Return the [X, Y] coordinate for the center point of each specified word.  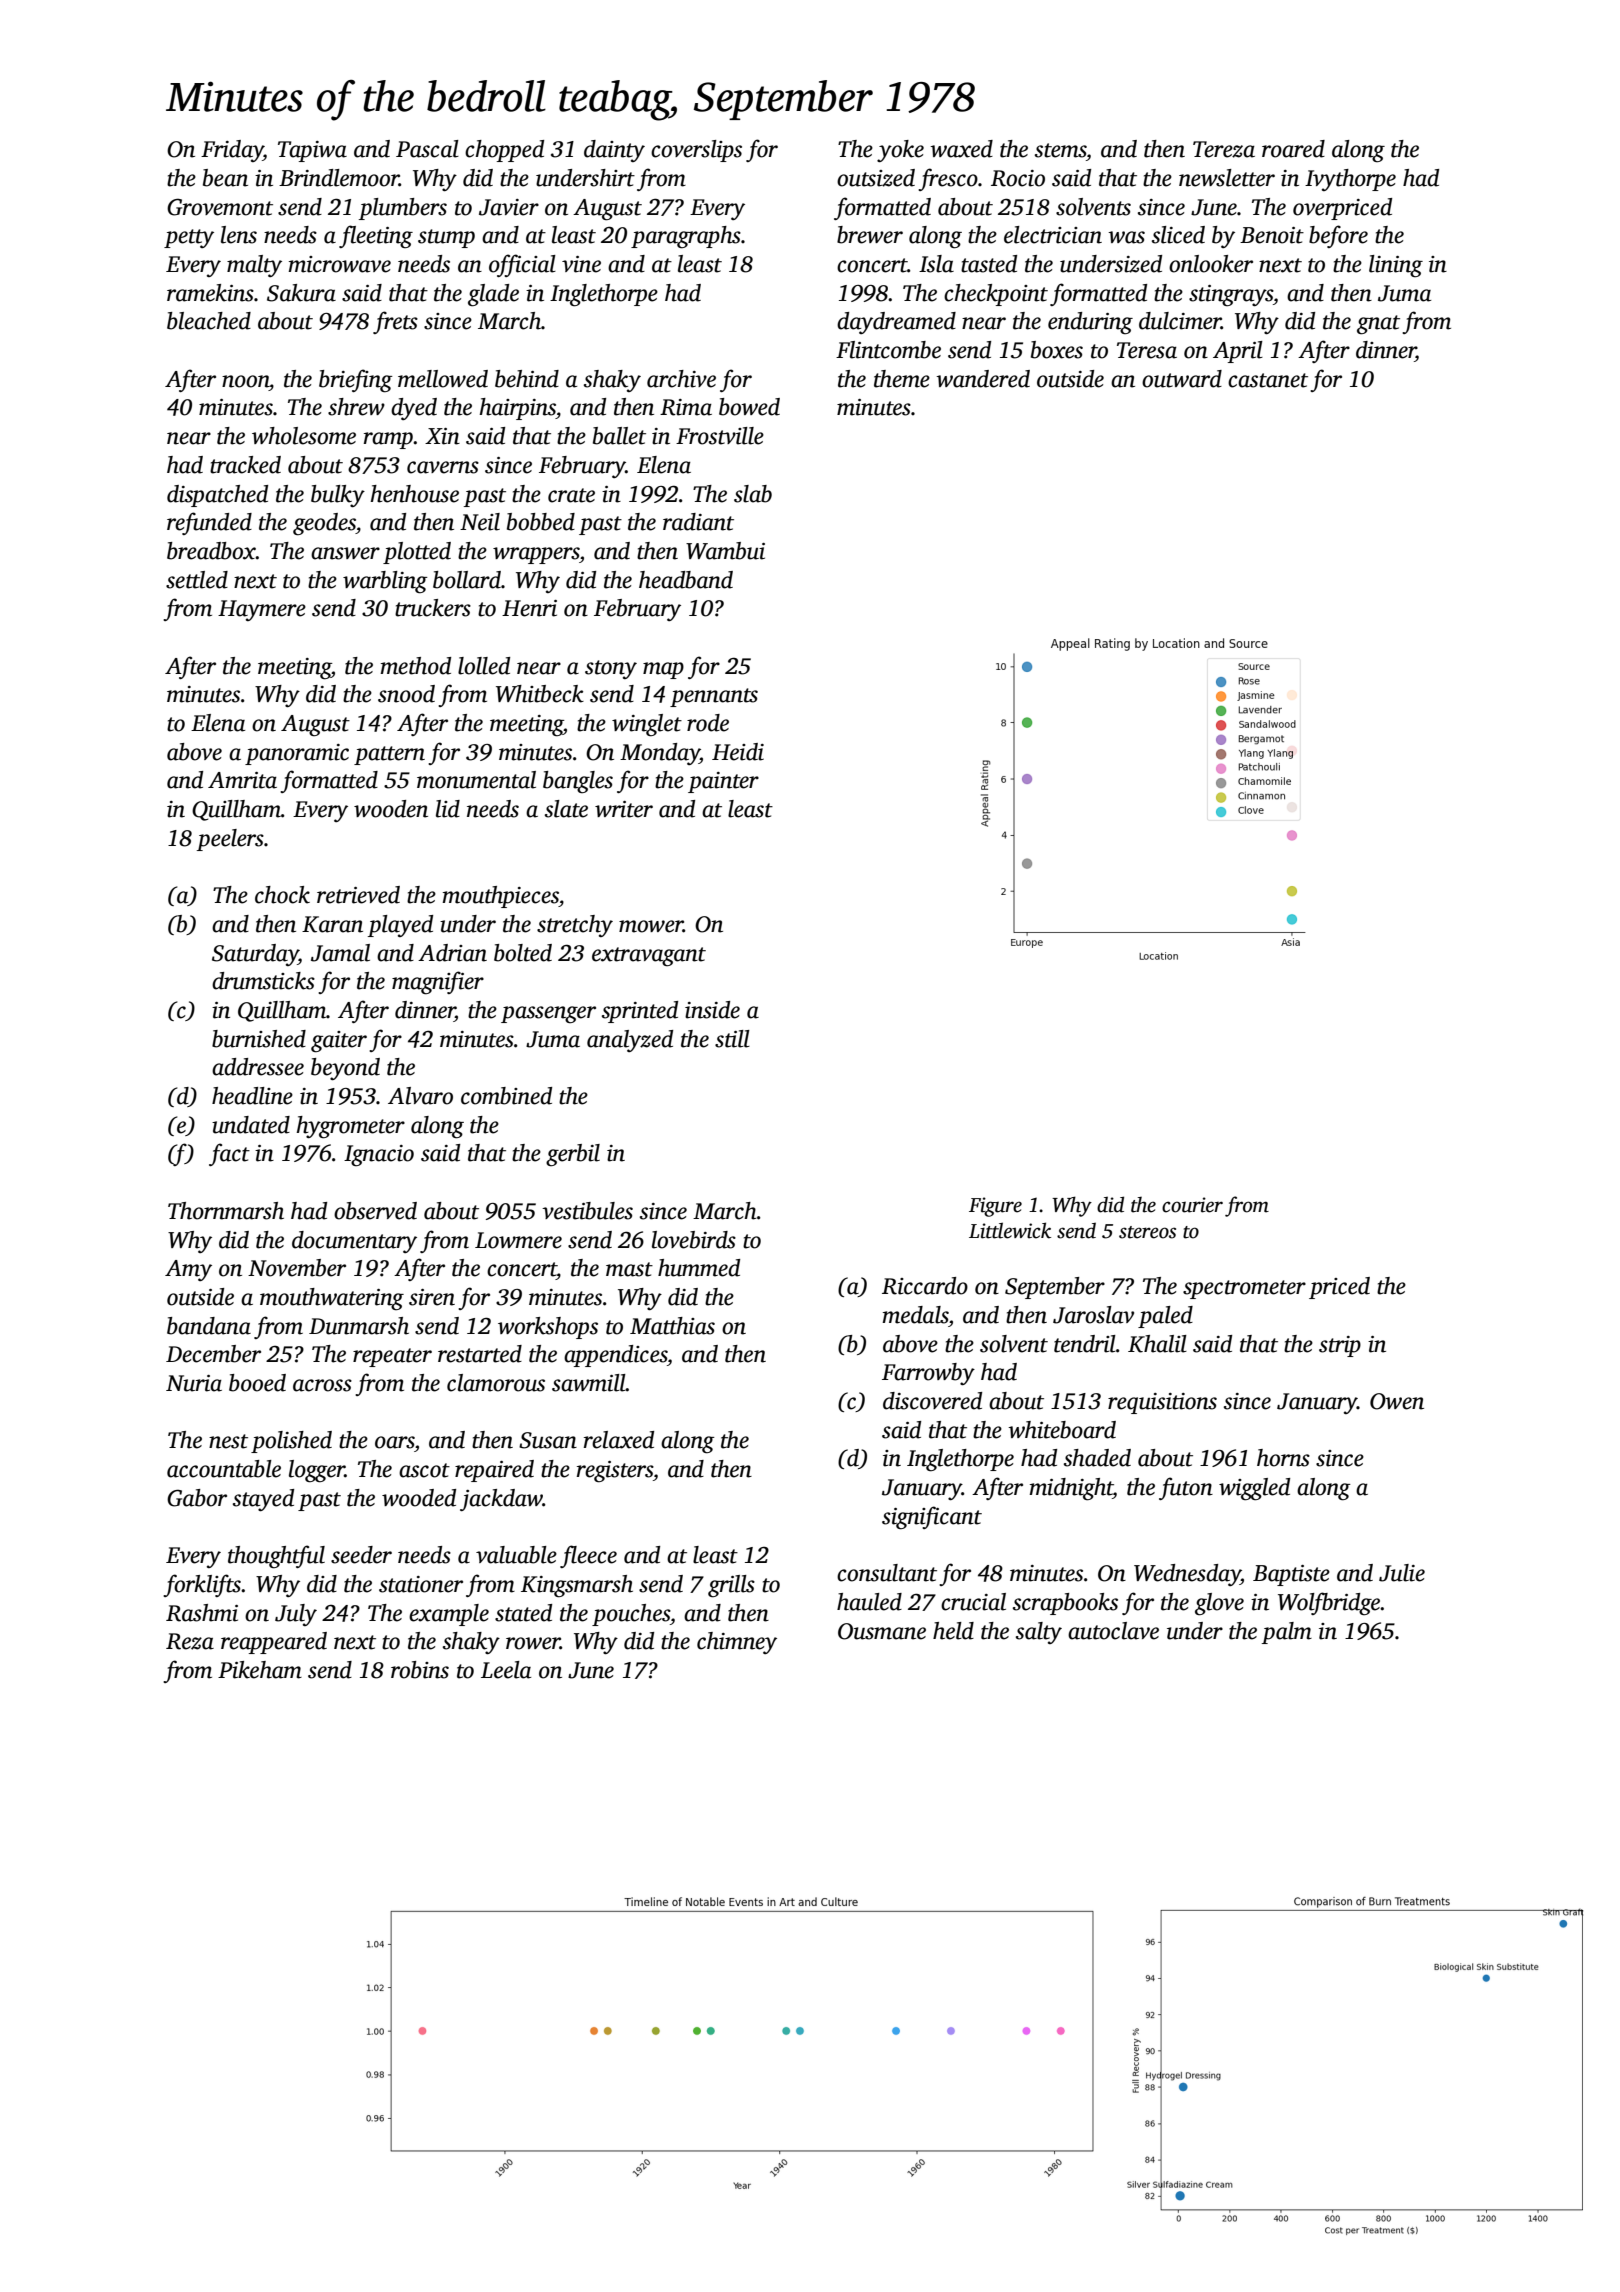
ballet [619, 436]
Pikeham [260, 1670]
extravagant [649, 956]
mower [651, 926]
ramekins [210, 293]
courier [1192, 1205]
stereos [1147, 1232]
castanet [1268, 380]
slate [566, 809]
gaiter [339, 1042]
